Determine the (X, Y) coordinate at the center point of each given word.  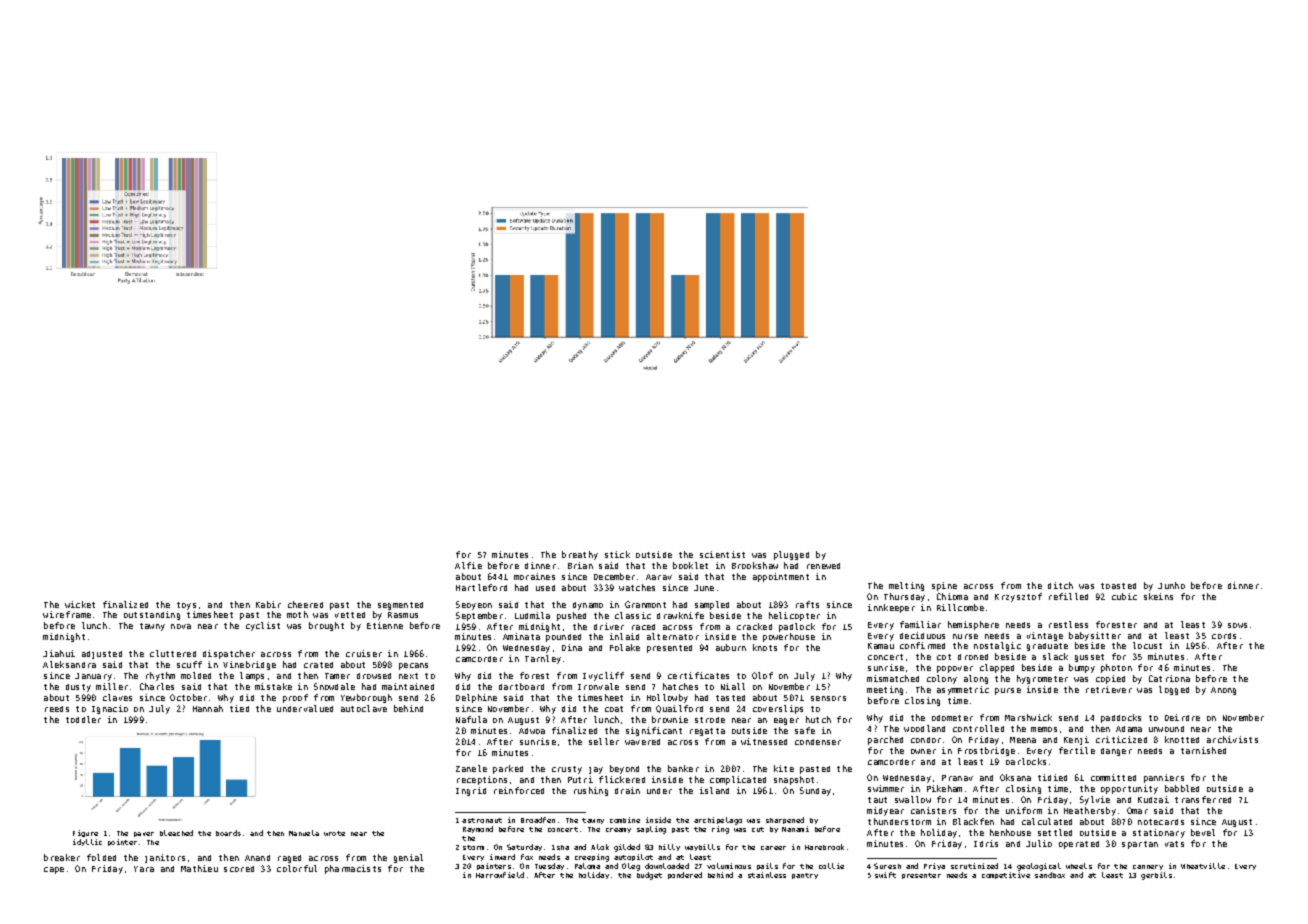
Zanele (471, 768)
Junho (1171, 585)
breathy (580, 555)
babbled (1182, 788)
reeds (57, 709)
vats (1174, 844)
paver (144, 834)
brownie (670, 719)
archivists (1232, 739)
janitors (165, 858)
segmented (400, 606)
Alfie (468, 565)
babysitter (1095, 636)
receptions (482, 780)
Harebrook (824, 847)
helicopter (794, 616)
